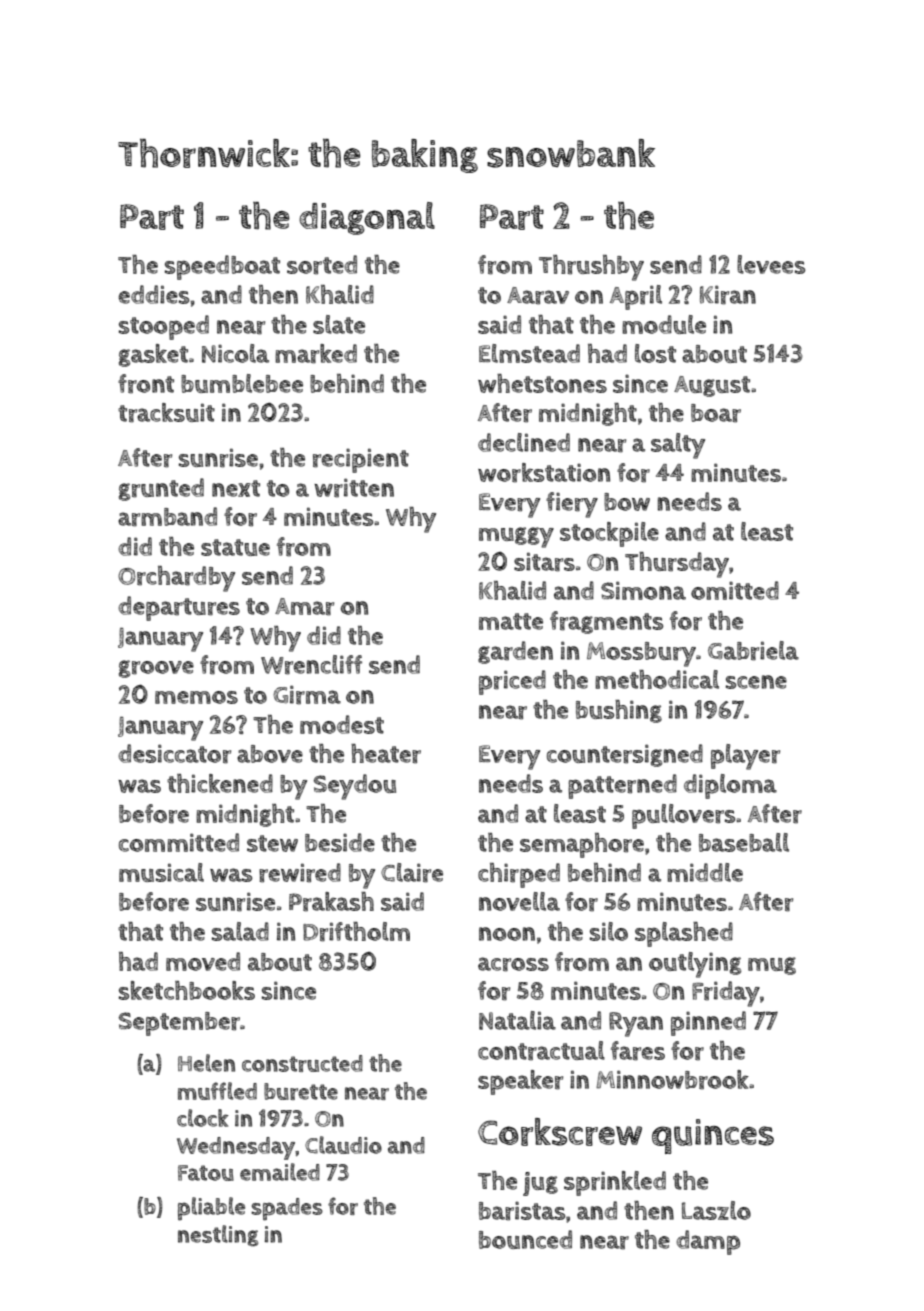  What do you see at coordinates (771, 264) in the image?
I see `levees` at bounding box center [771, 264].
